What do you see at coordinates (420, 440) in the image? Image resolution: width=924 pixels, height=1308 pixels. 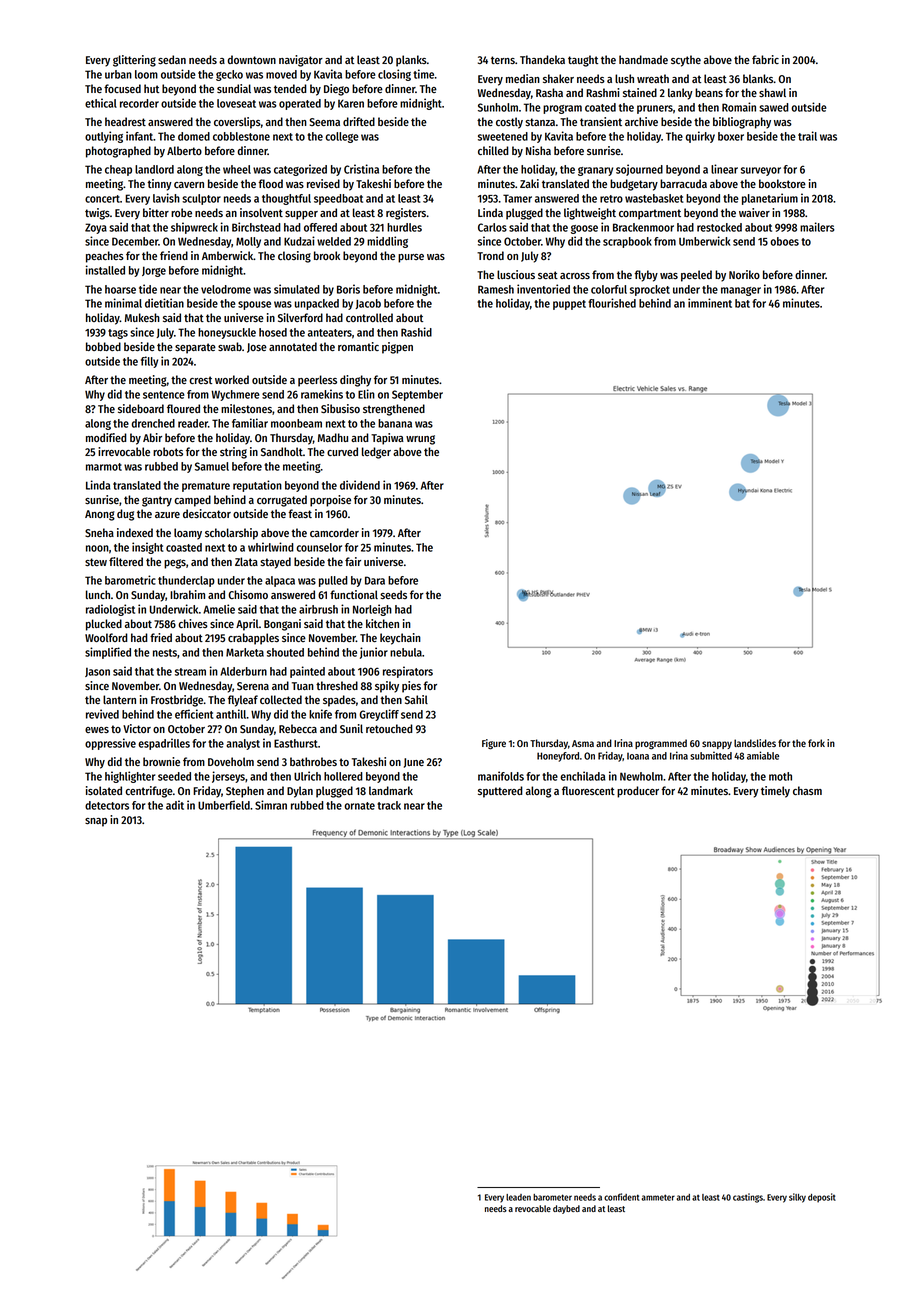 I see `wrung` at bounding box center [420, 440].
